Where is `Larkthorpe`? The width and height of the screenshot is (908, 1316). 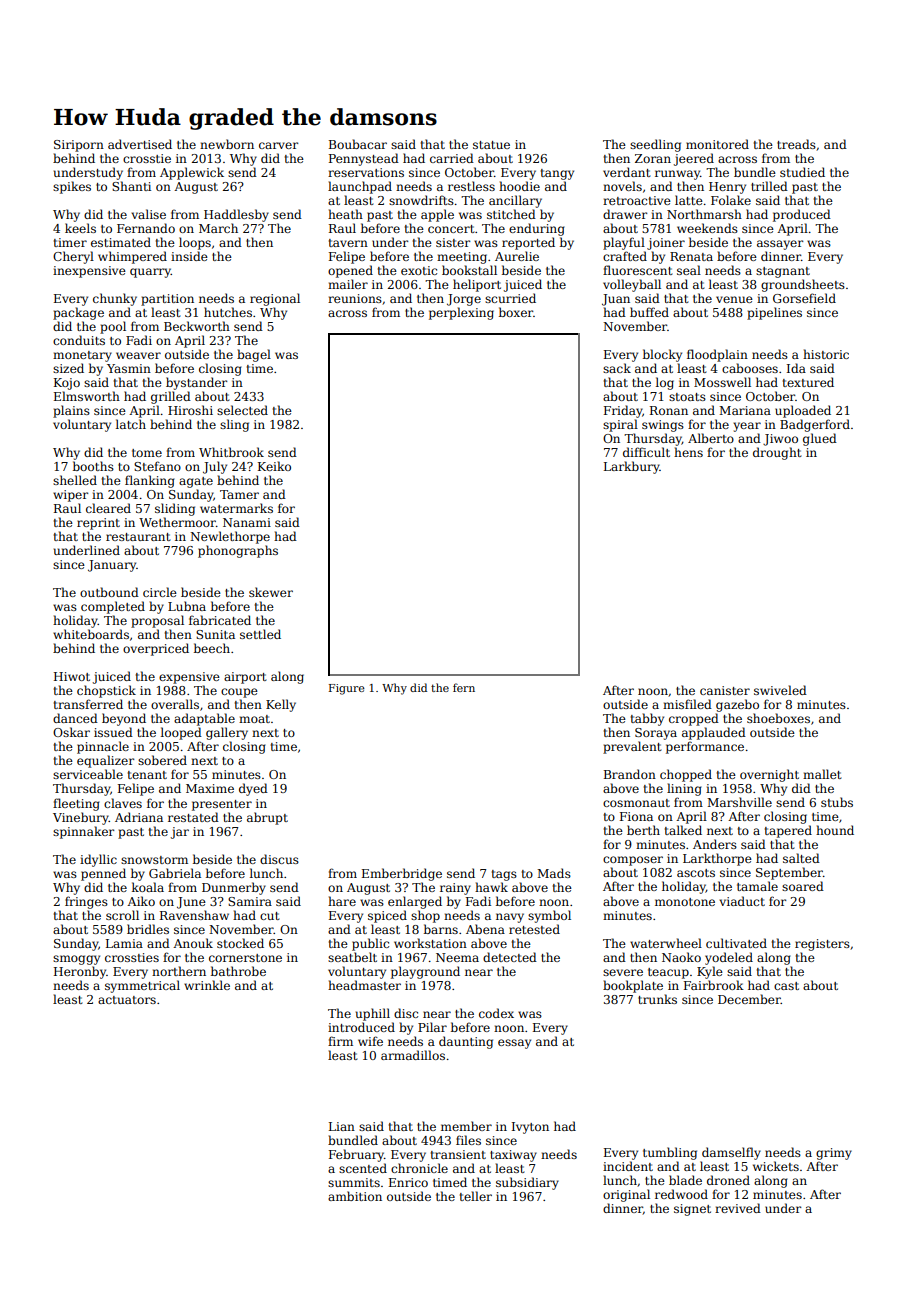 Larkthorpe is located at coordinates (717, 859).
